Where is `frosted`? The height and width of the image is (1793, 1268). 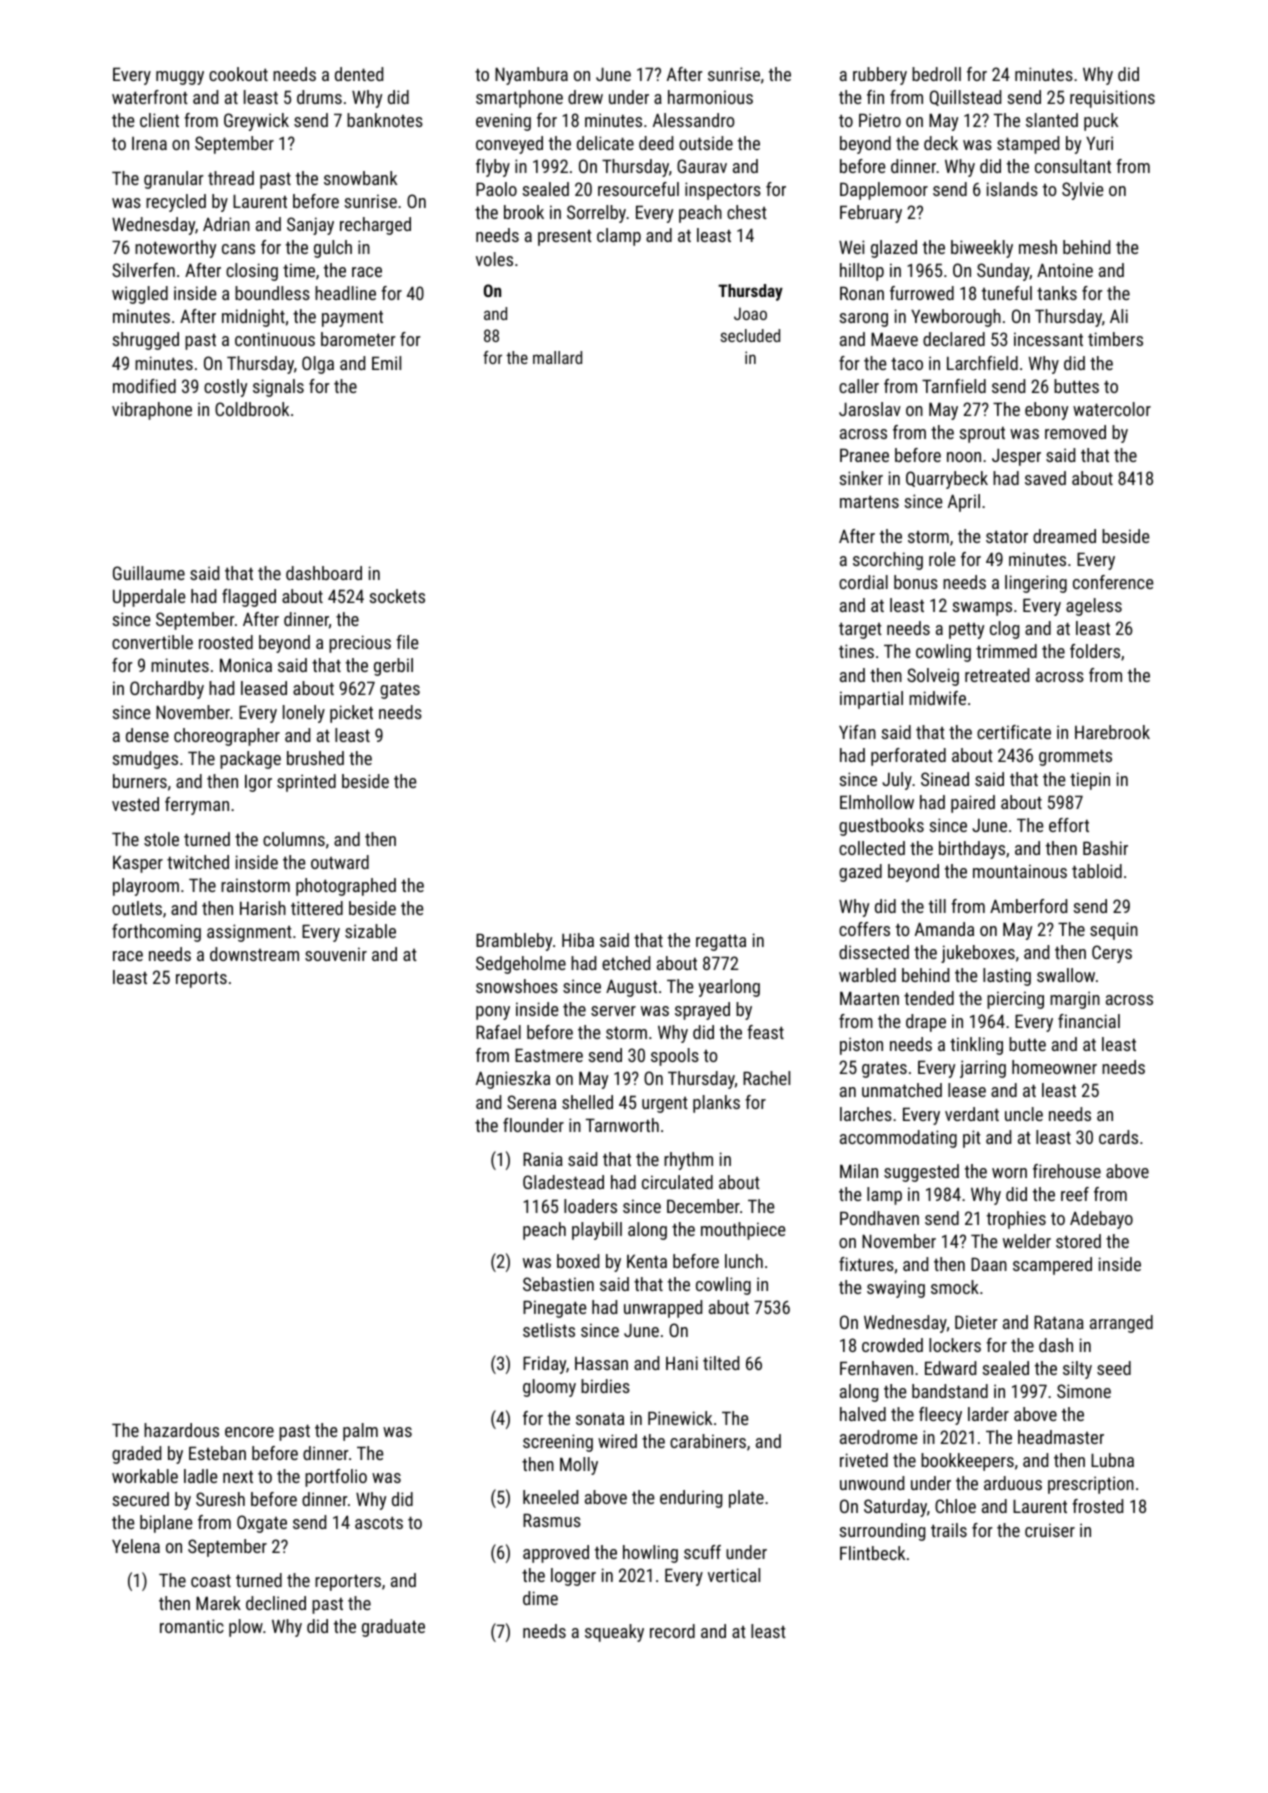 frosted is located at coordinates (1097, 1506).
